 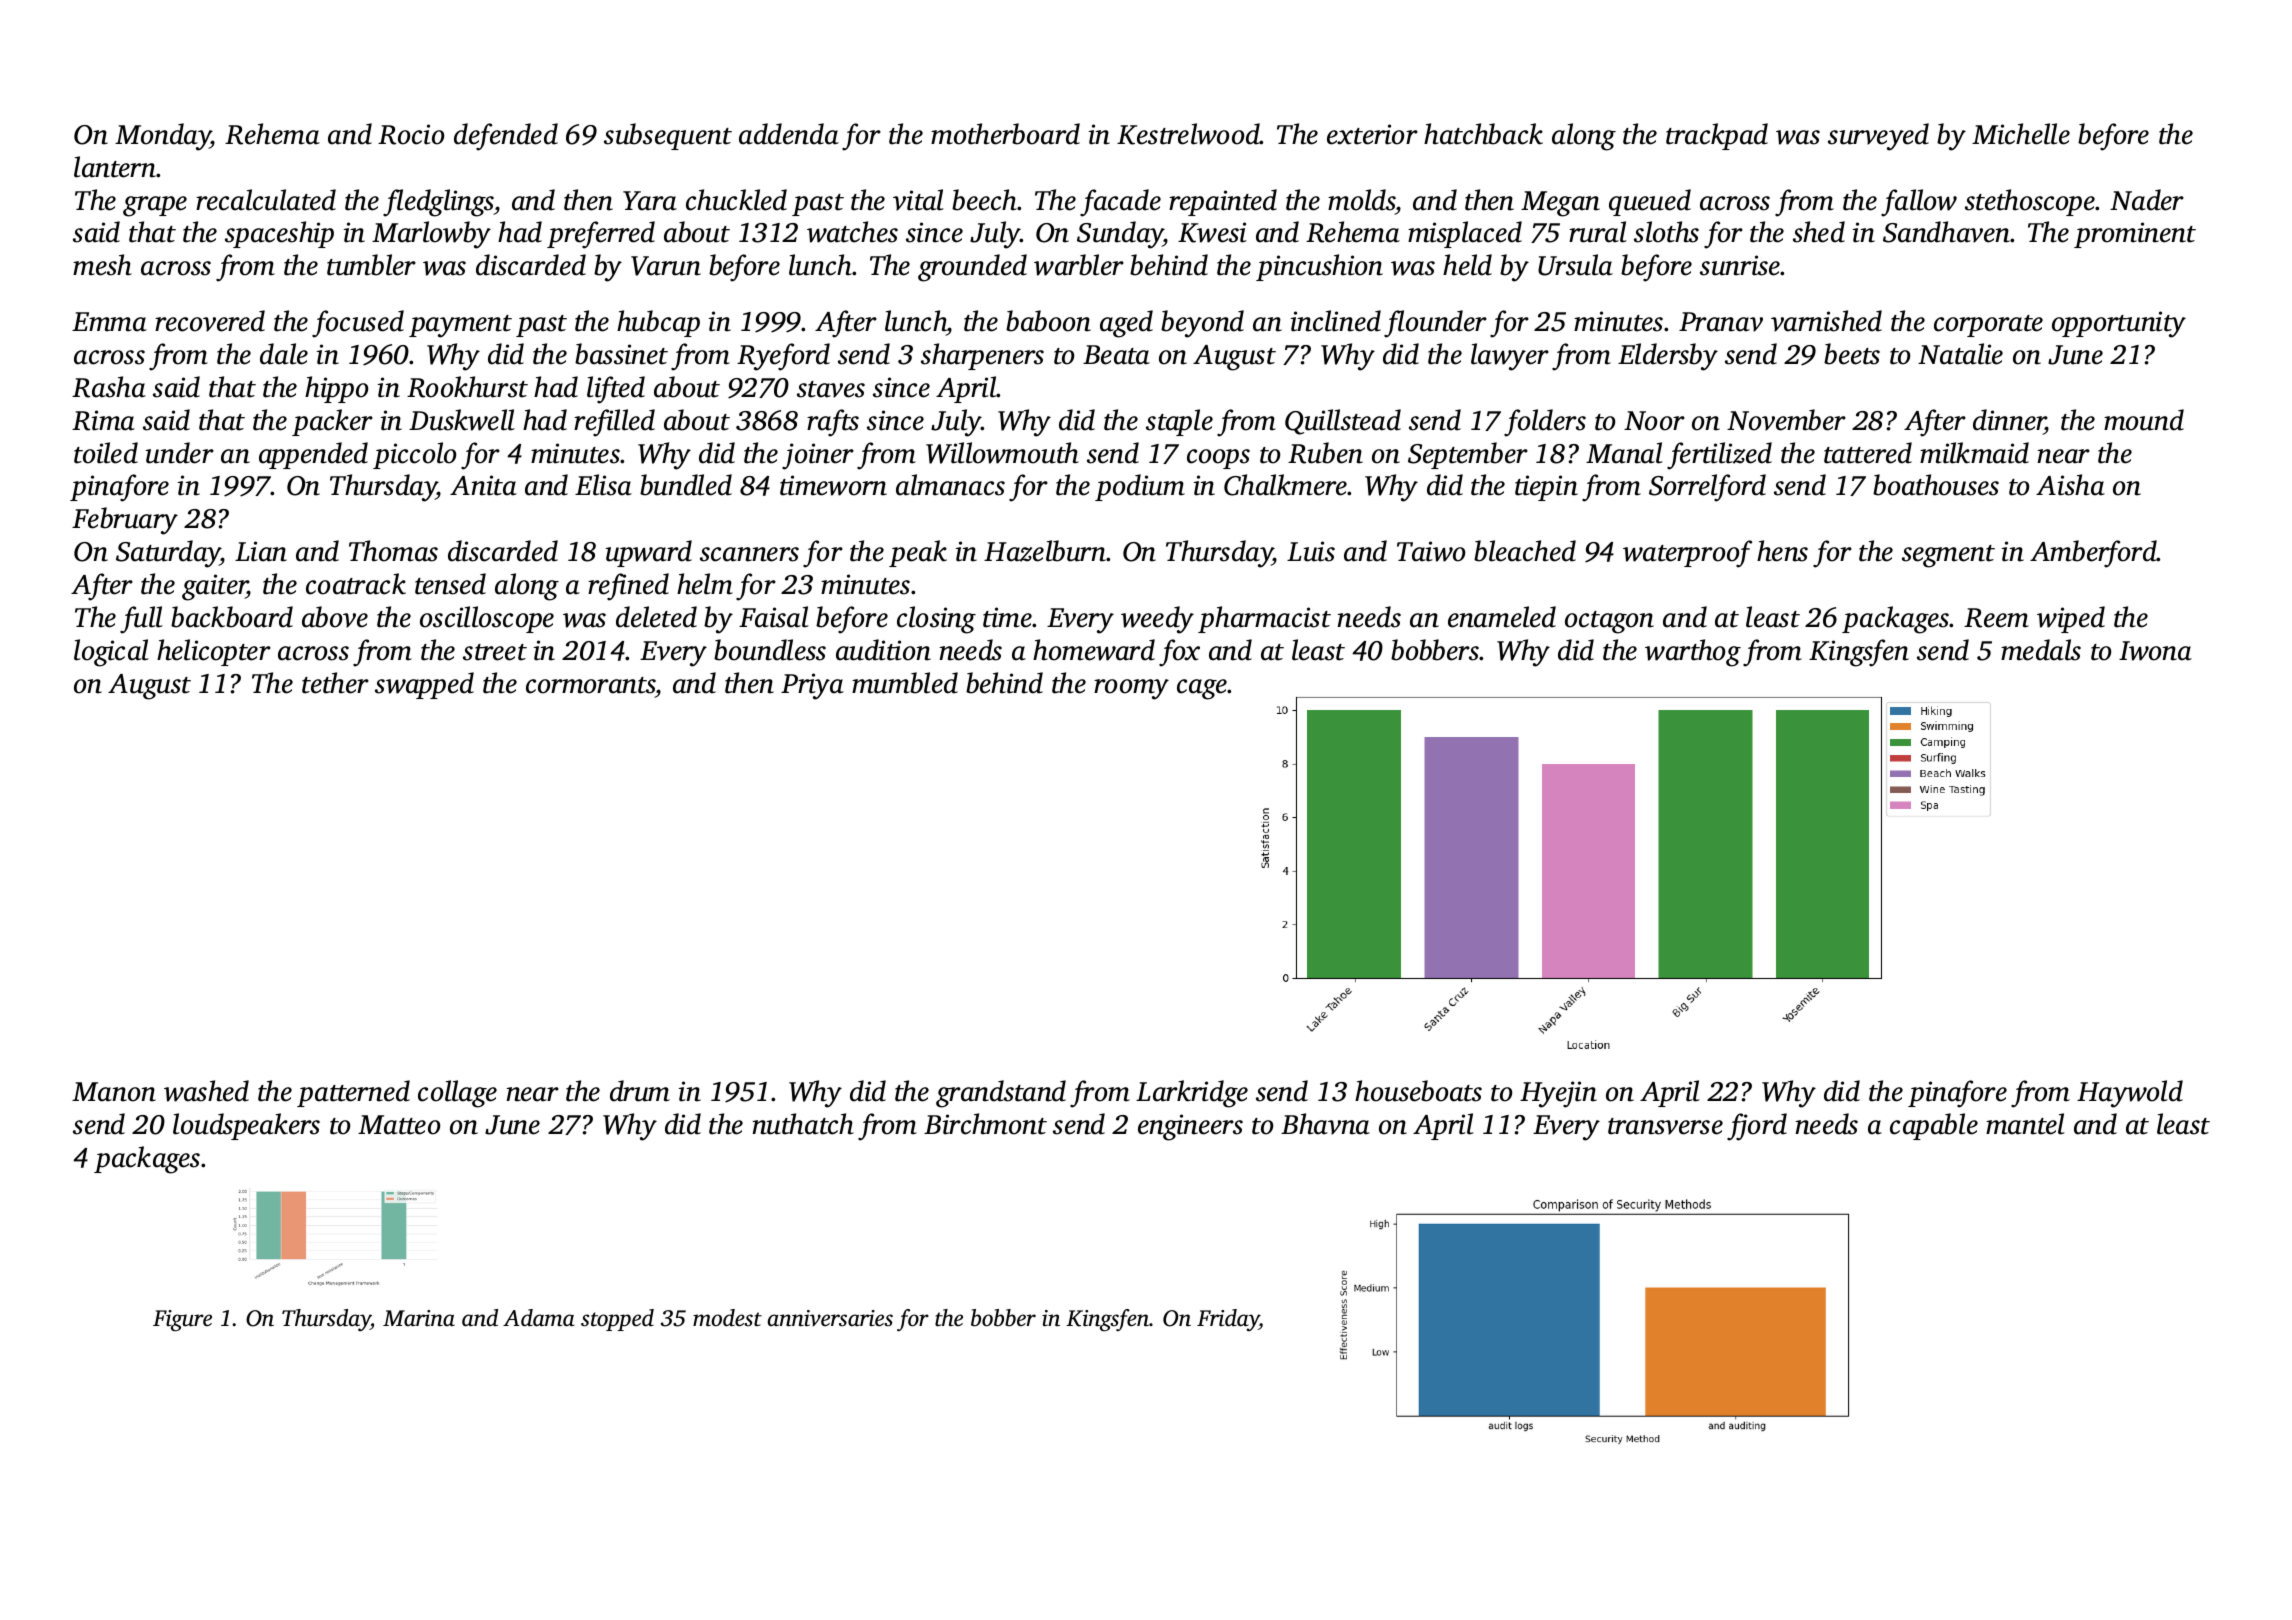 I want to click on Kestrelwood, so click(x=1188, y=134).
